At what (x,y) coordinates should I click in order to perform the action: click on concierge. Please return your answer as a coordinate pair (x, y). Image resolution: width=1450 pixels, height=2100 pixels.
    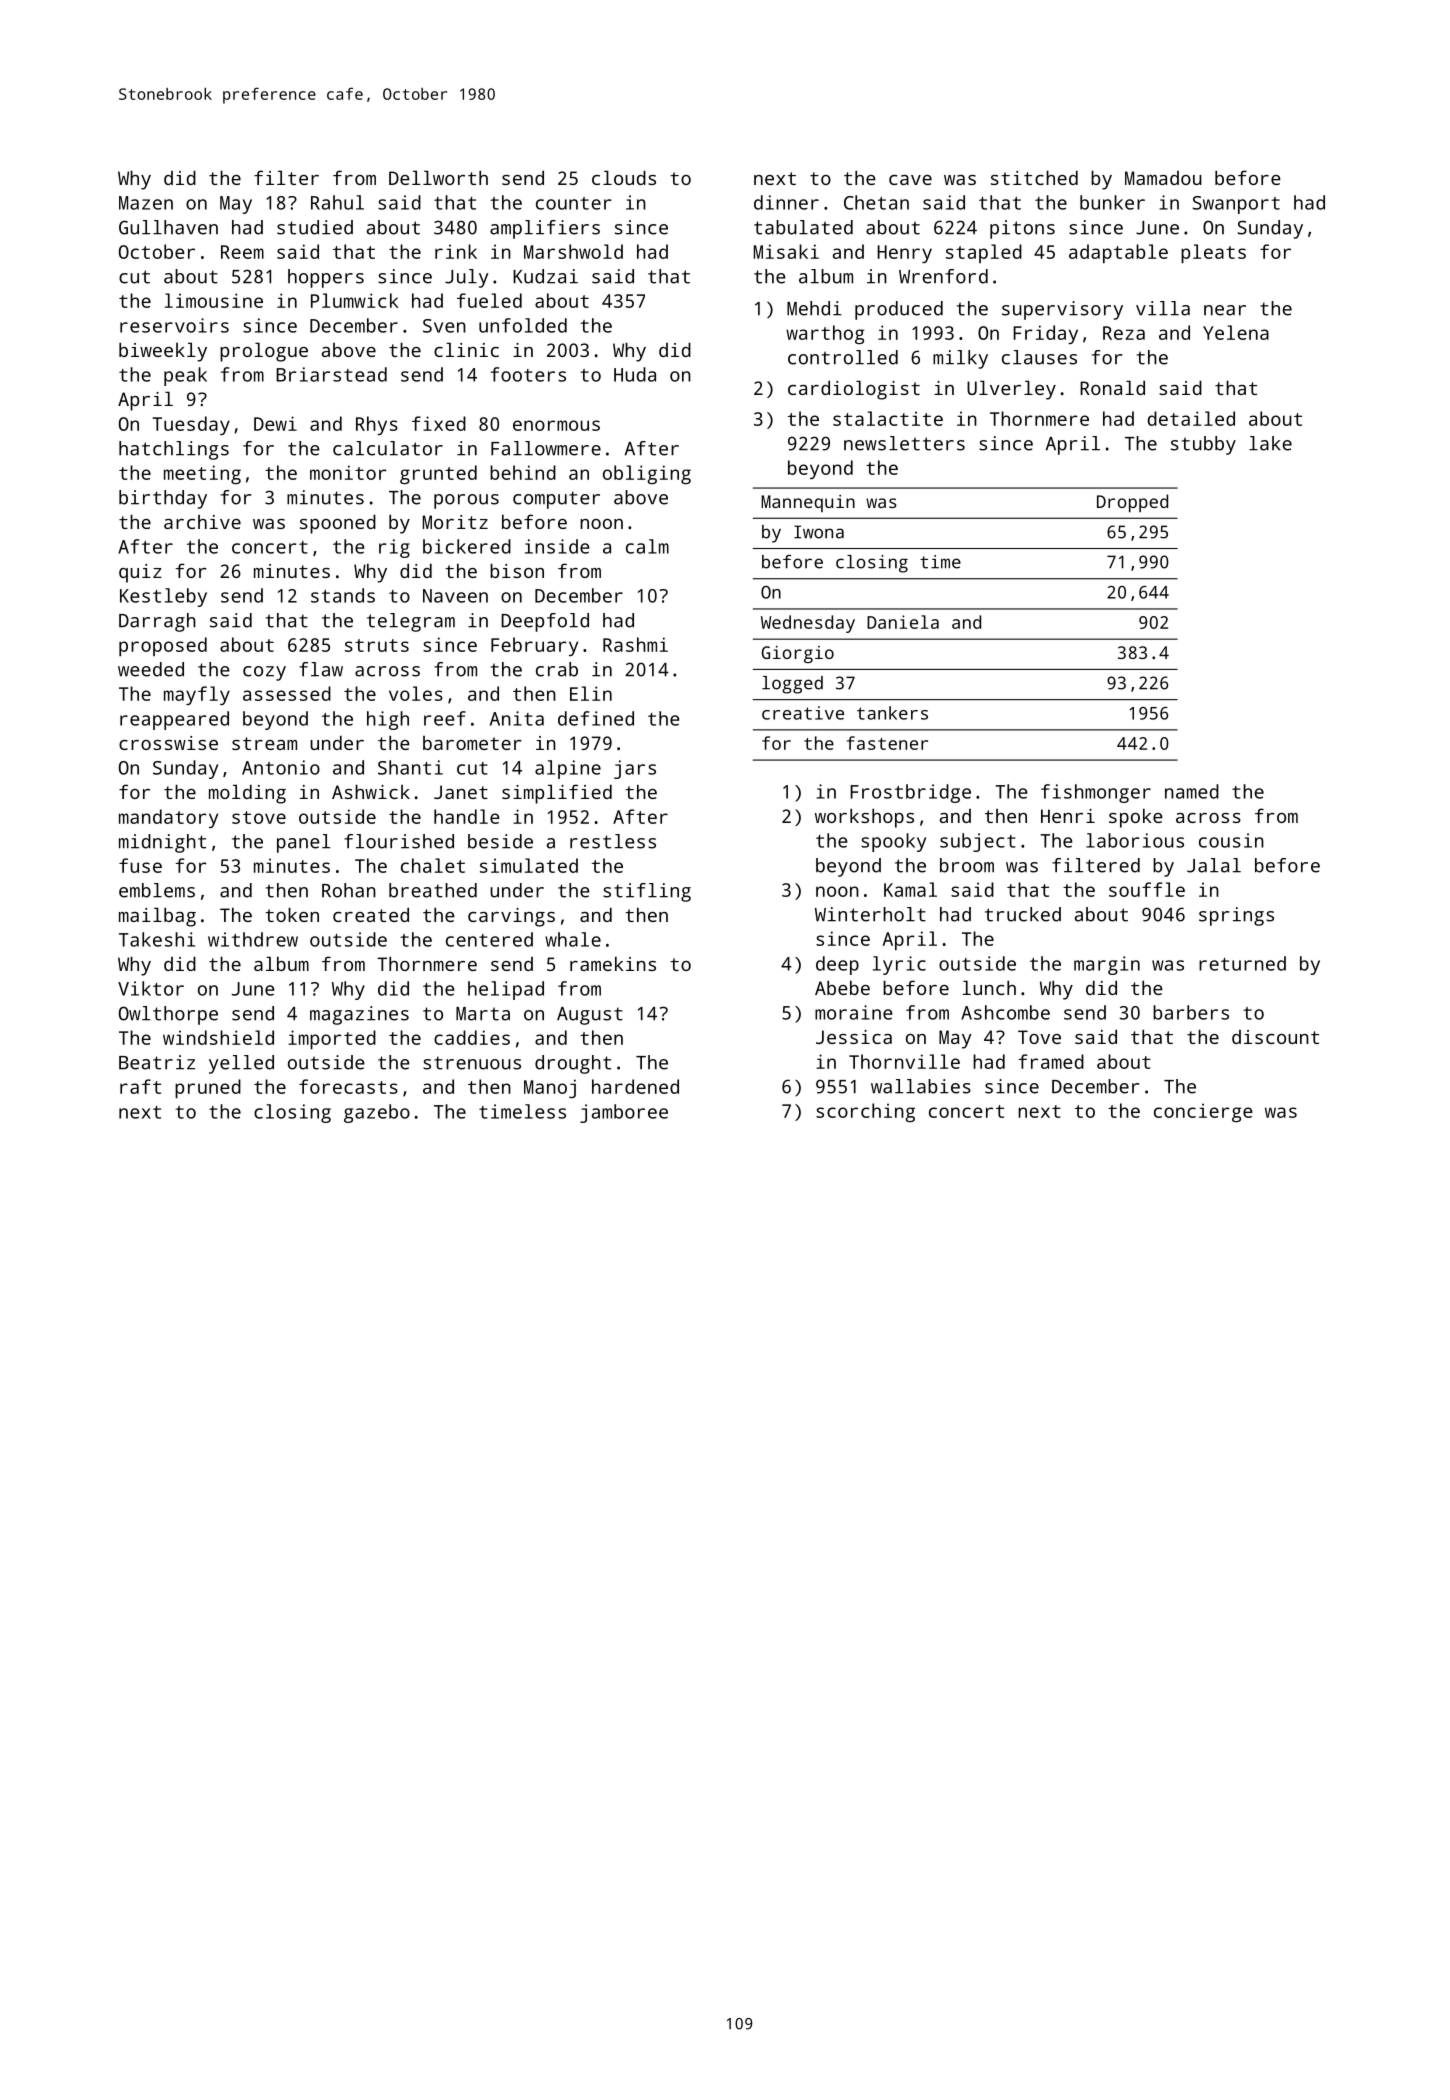
    Looking at the image, I should click on (1203, 1112).
